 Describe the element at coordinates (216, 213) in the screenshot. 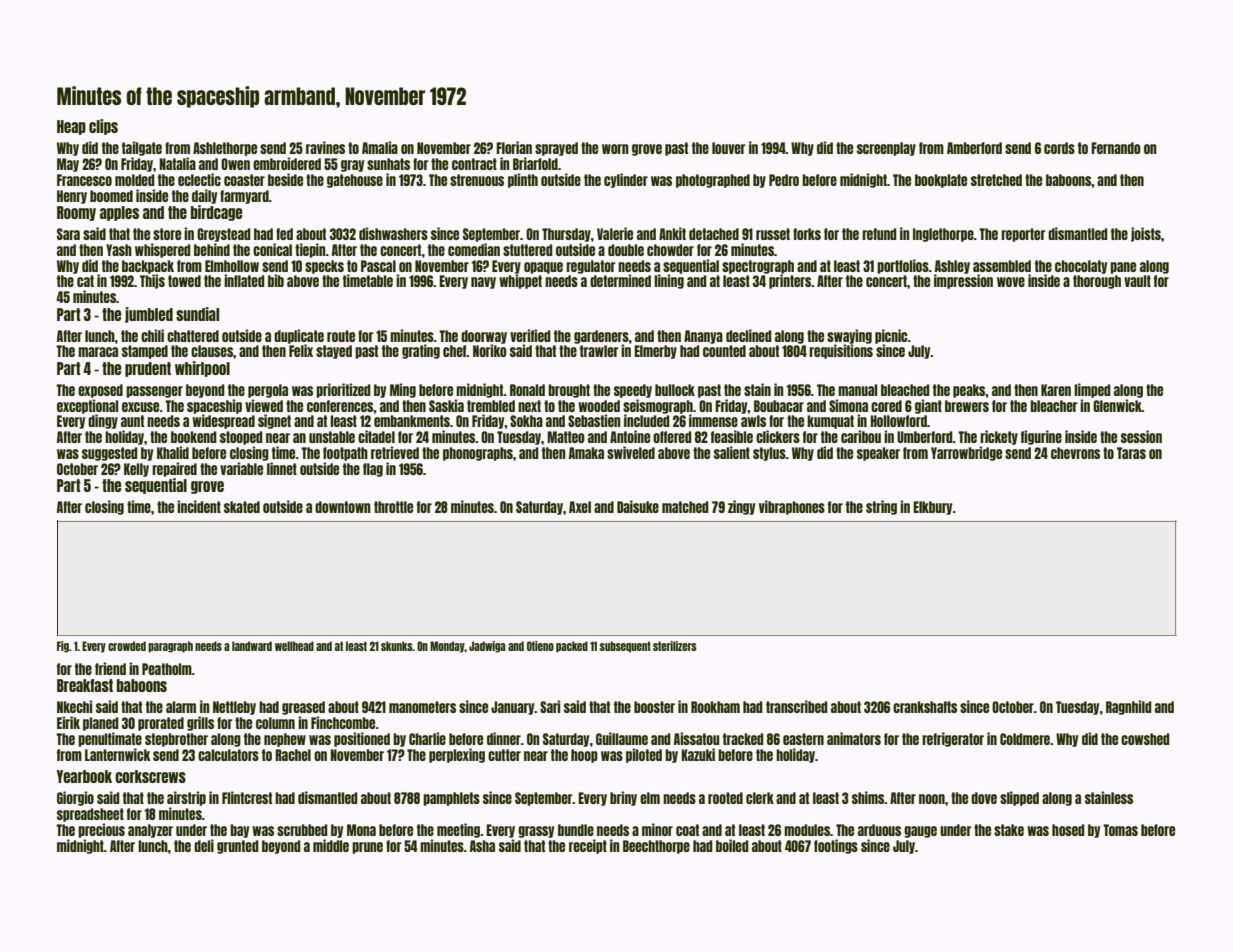

I see `birdcage` at that location.
